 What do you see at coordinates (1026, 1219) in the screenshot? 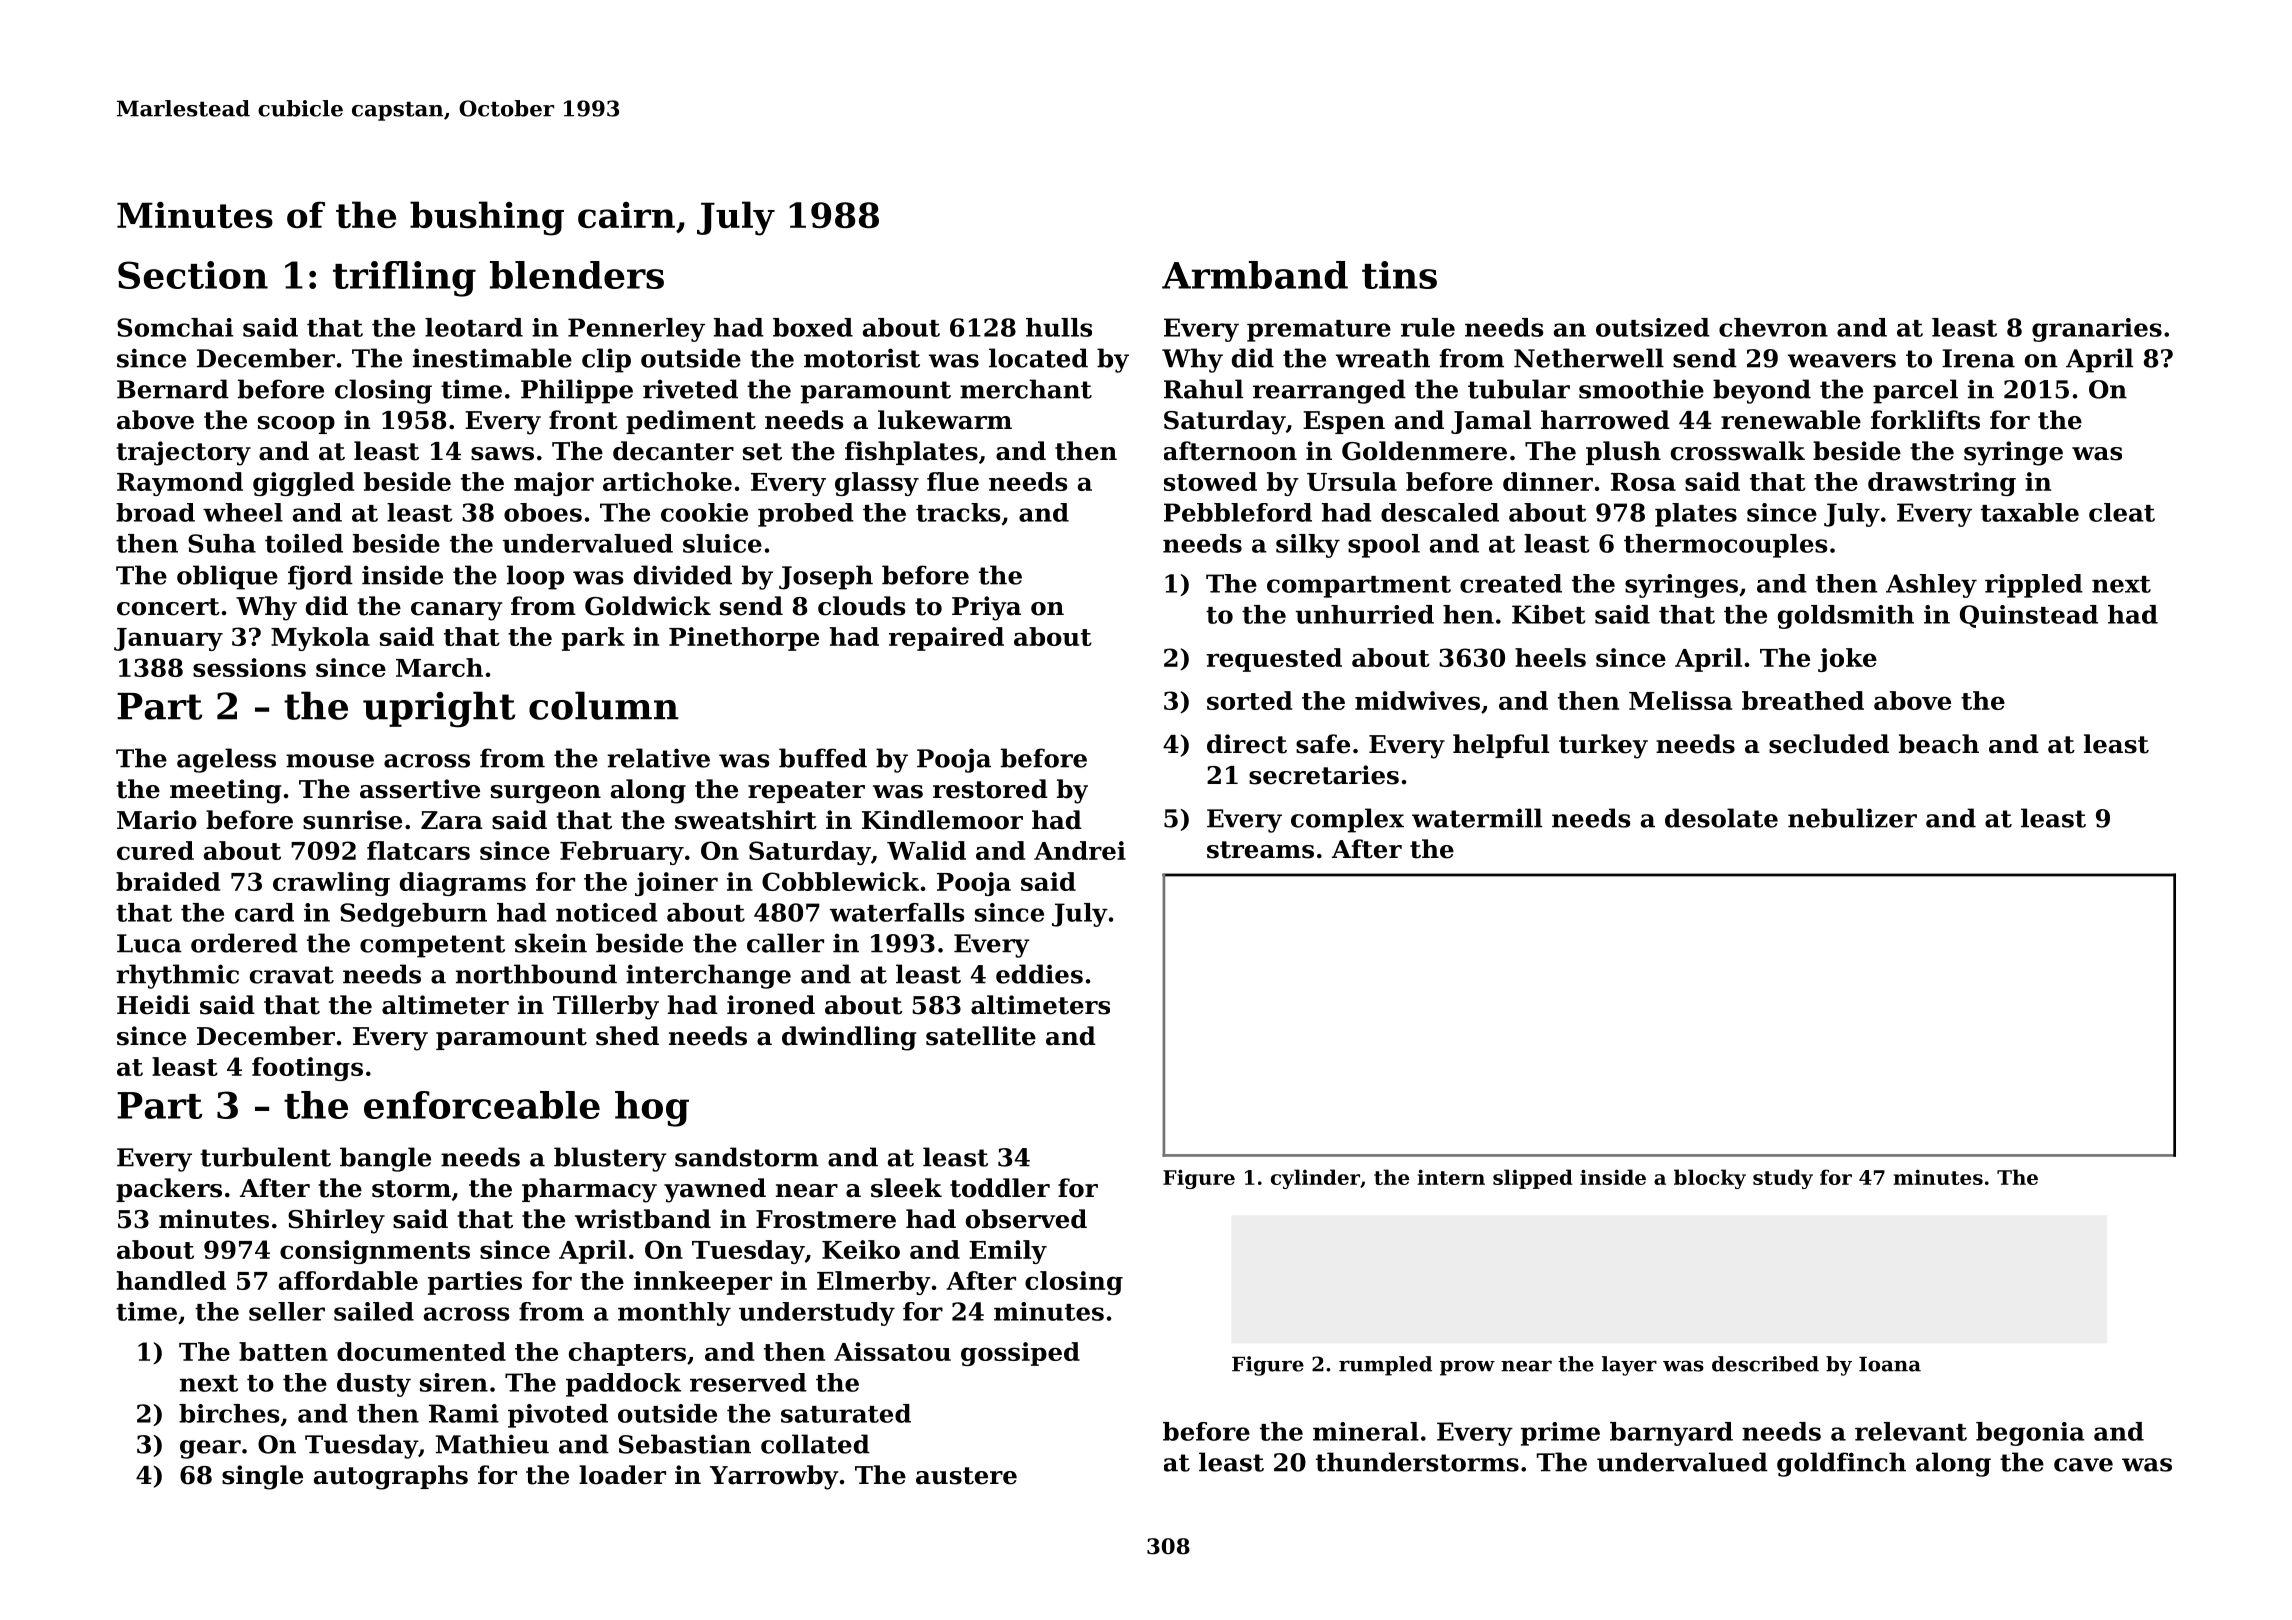
I see `observed` at bounding box center [1026, 1219].
